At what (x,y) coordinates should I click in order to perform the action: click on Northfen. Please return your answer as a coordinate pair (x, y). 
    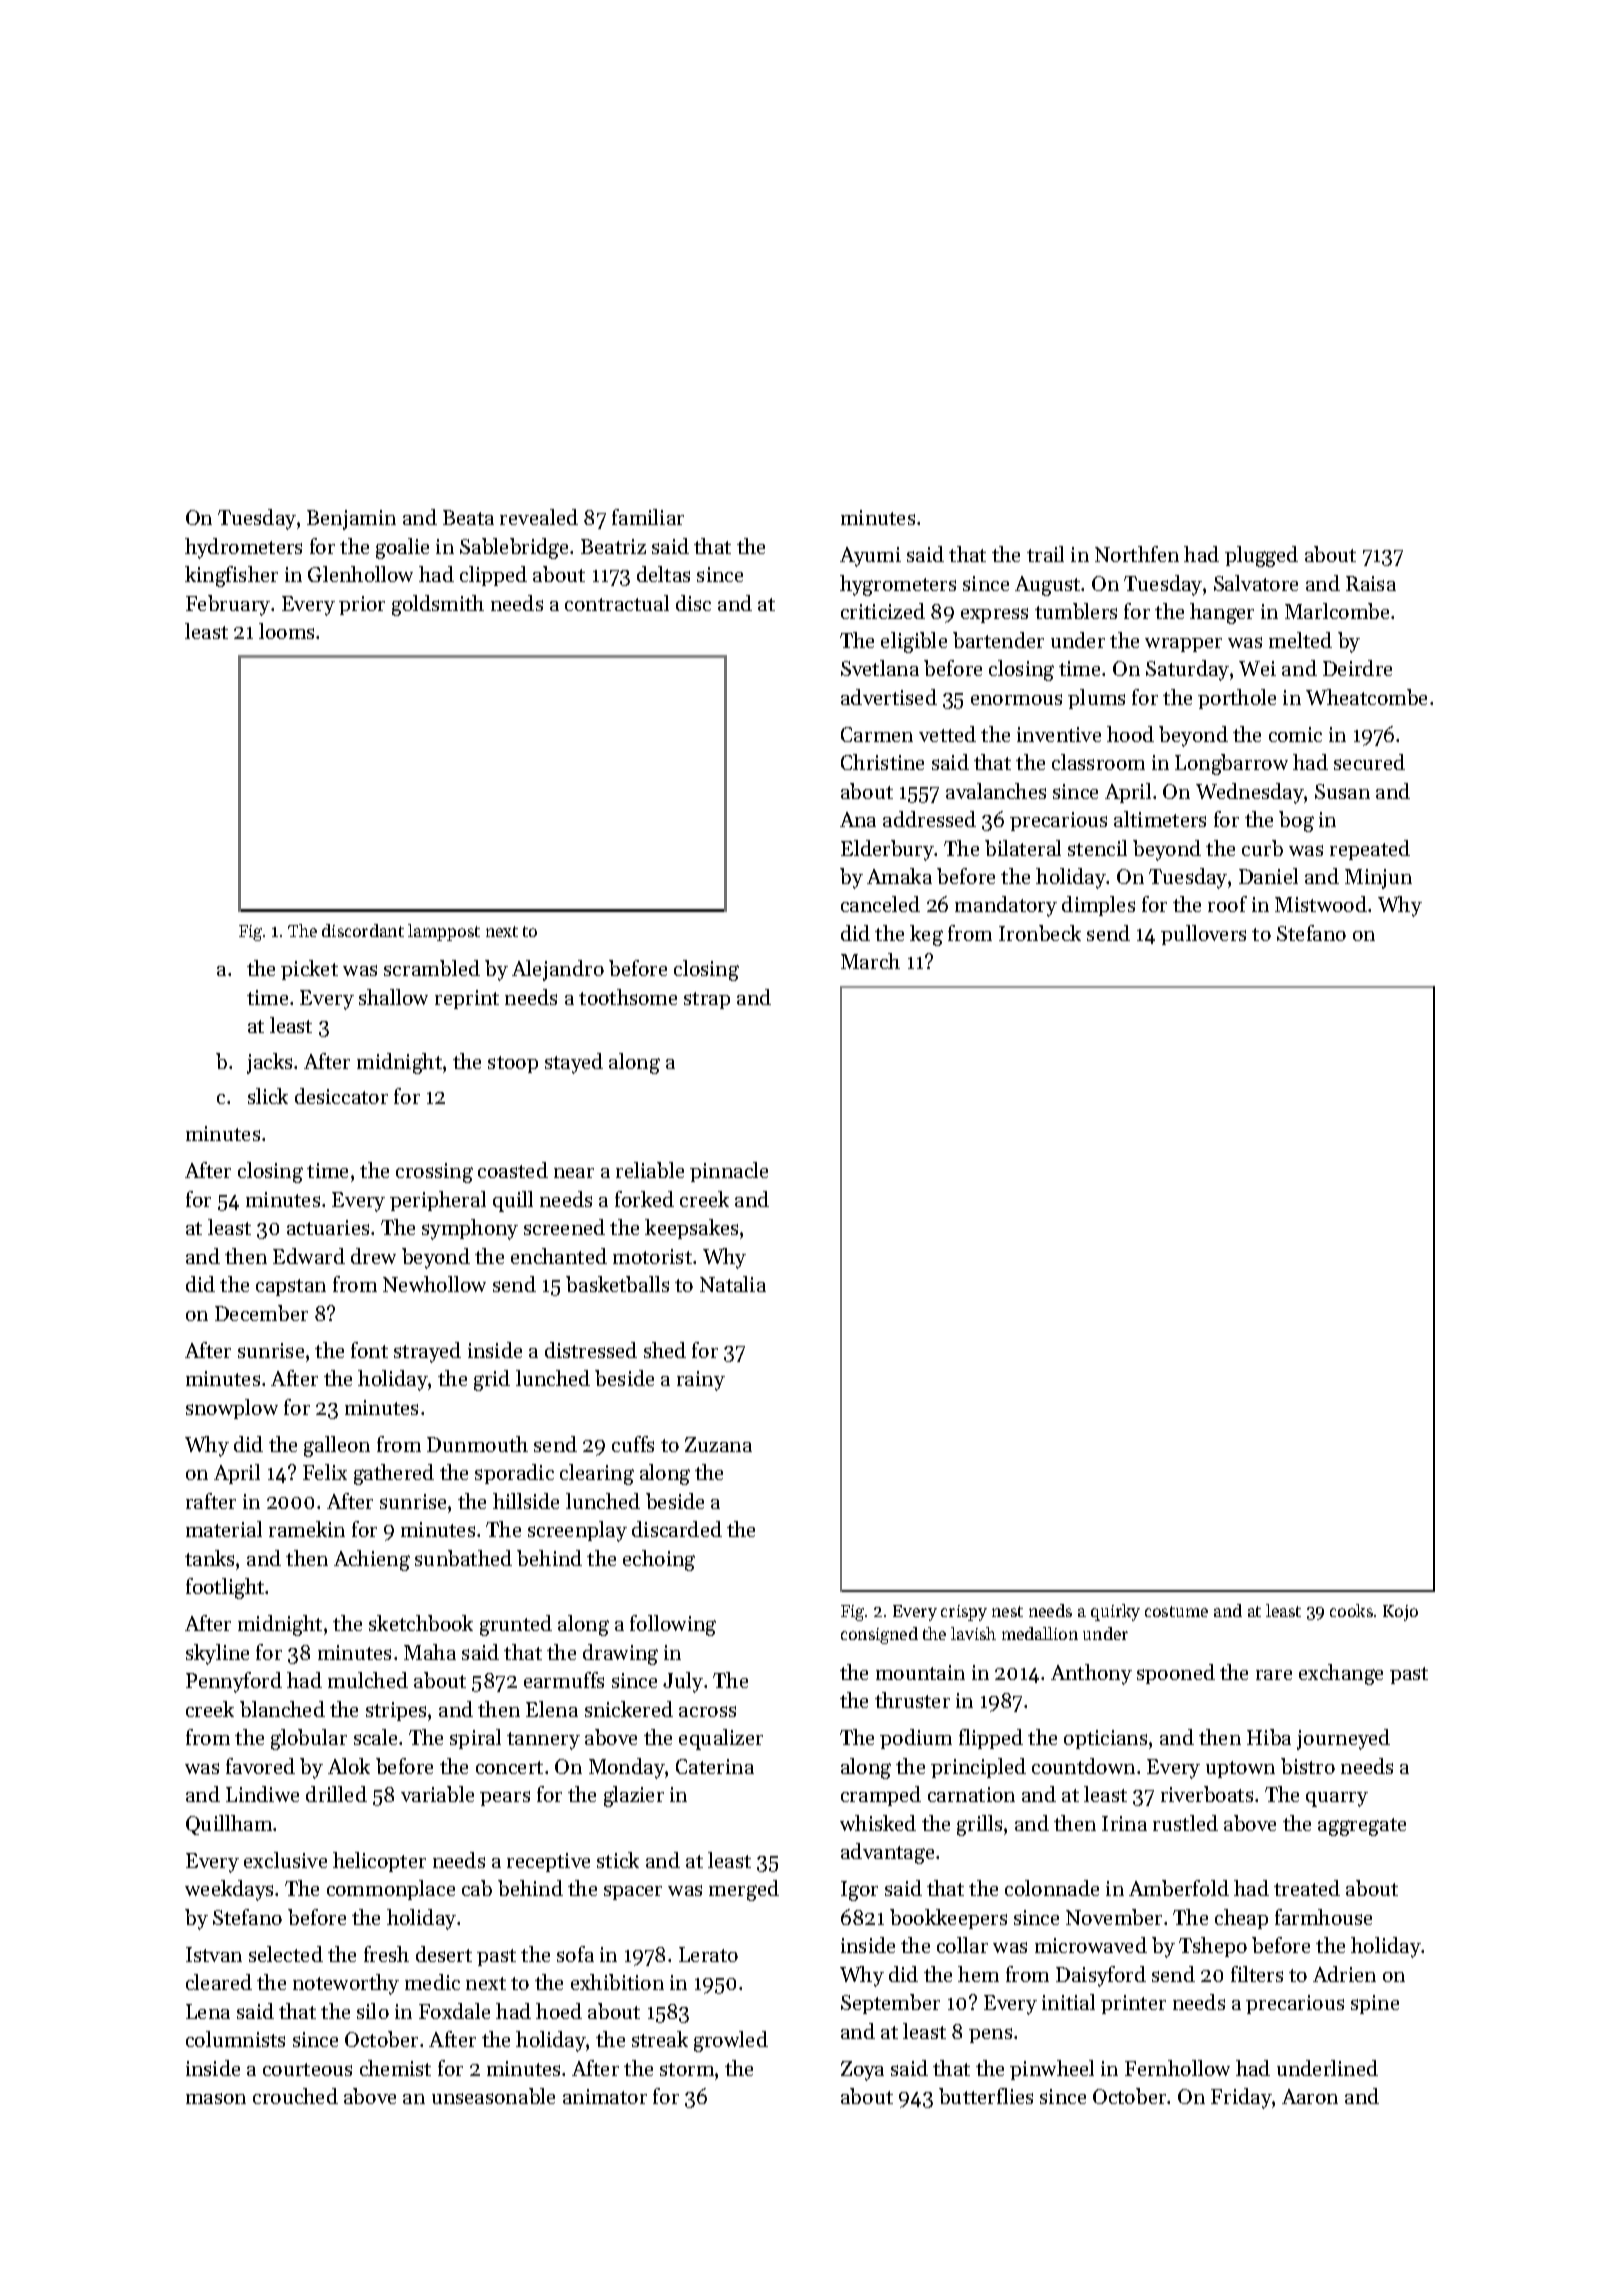
    Looking at the image, I should click on (1137, 554).
